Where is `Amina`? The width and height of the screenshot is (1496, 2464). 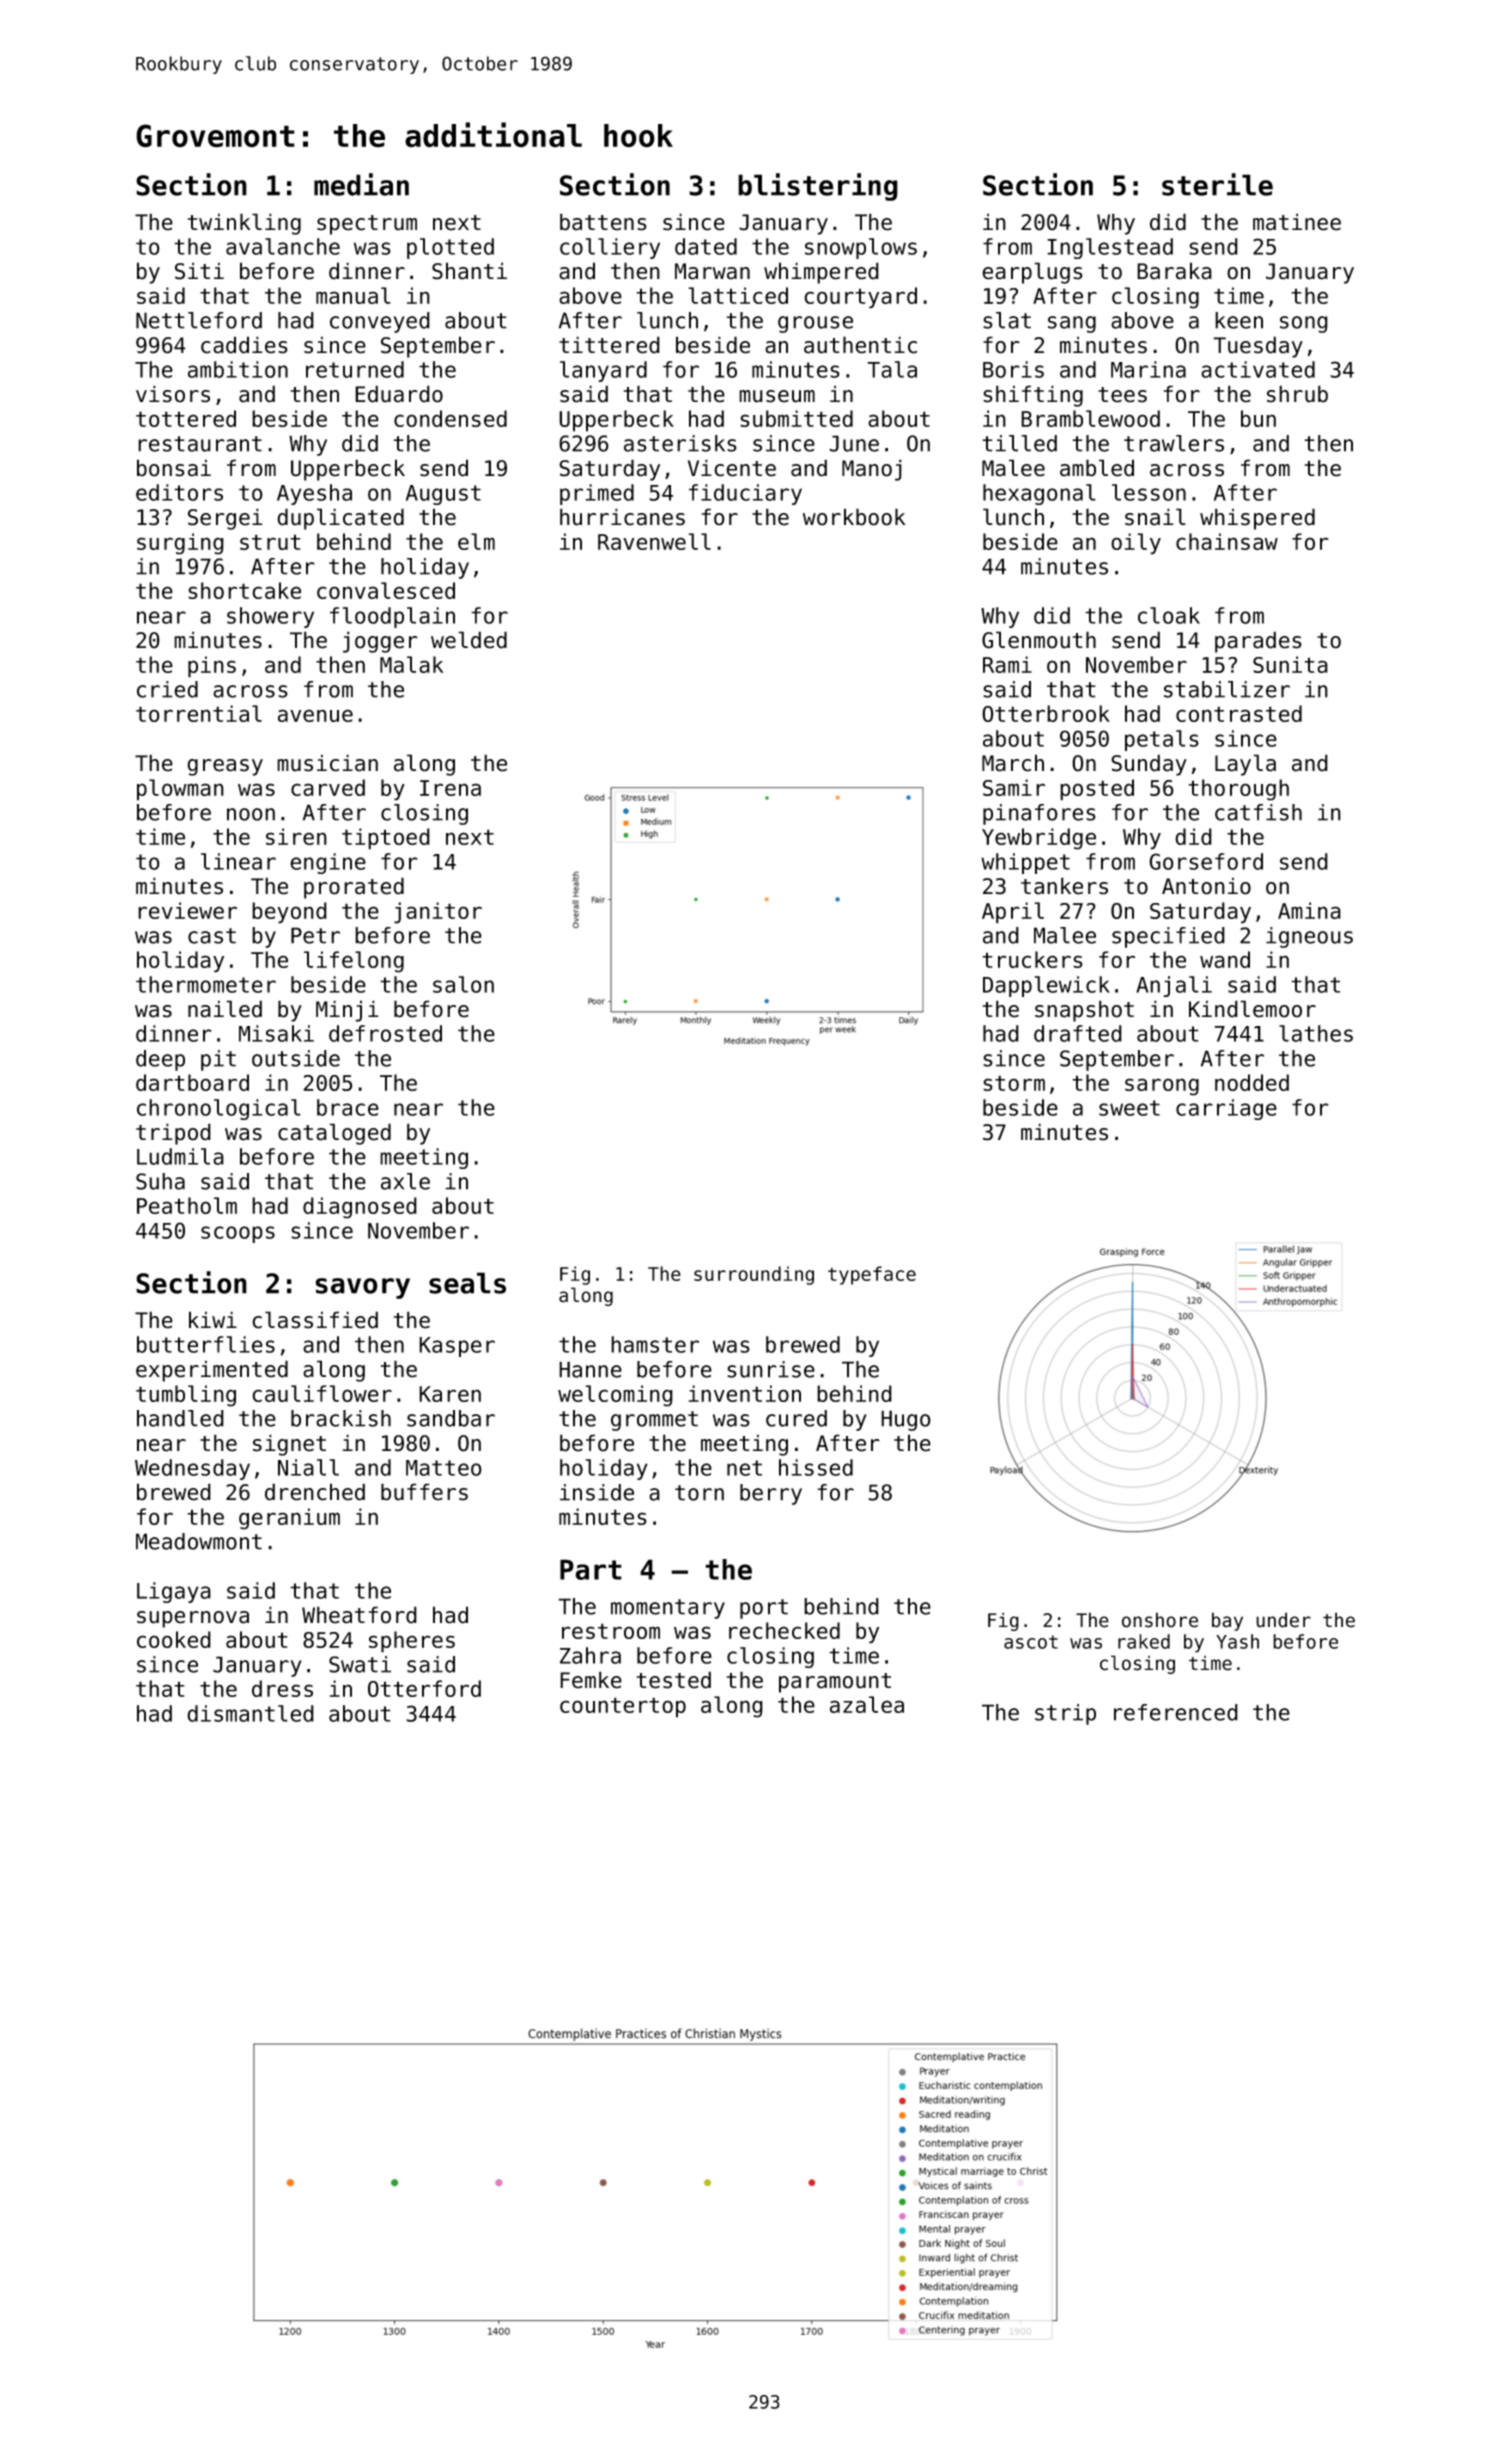
Amina is located at coordinates (1309, 910).
